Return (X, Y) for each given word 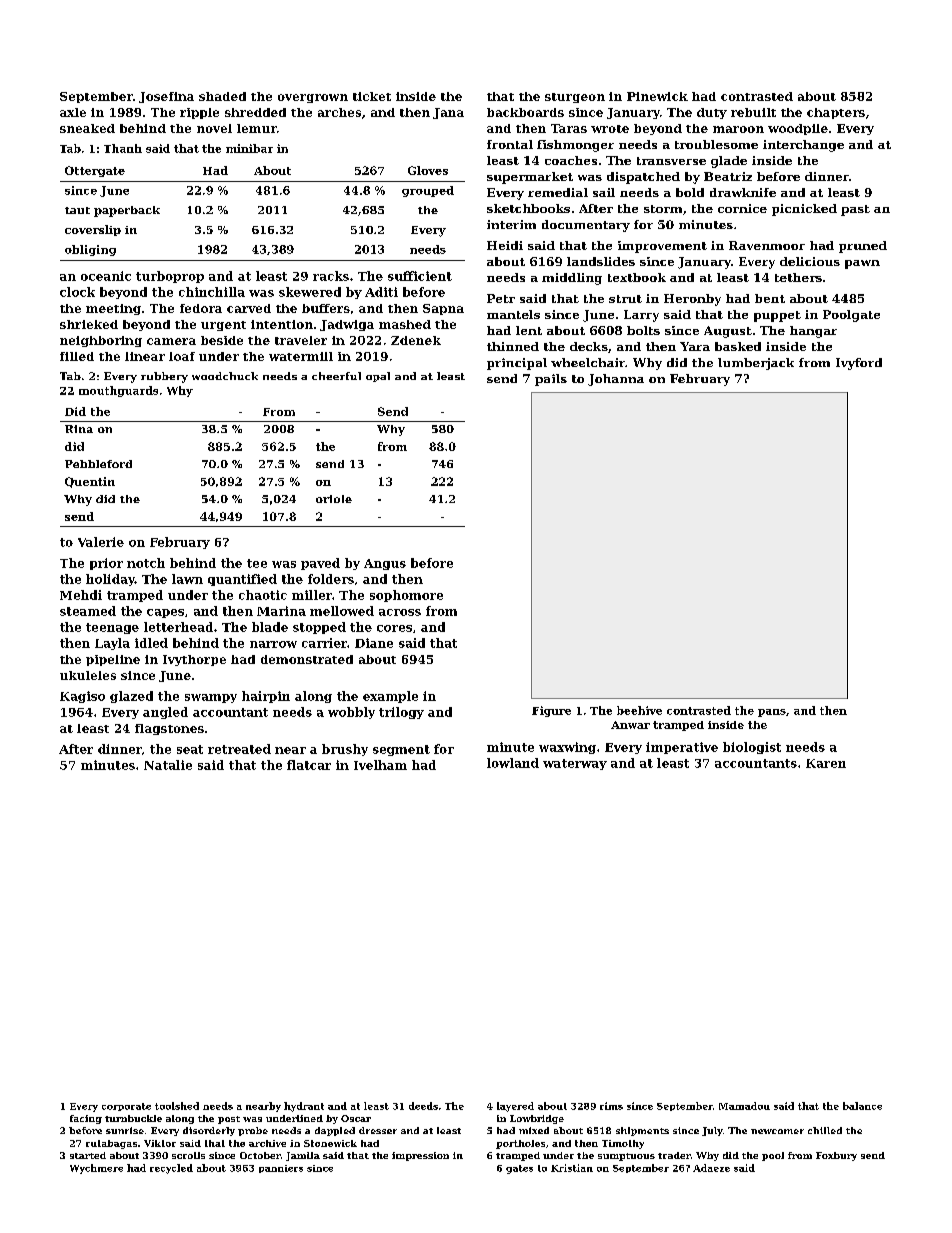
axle (73, 112)
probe (253, 1131)
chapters (836, 113)
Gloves (428, 170)
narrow (273, 644)
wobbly (351, 713)
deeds (423, 1106)
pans (772, 713)
